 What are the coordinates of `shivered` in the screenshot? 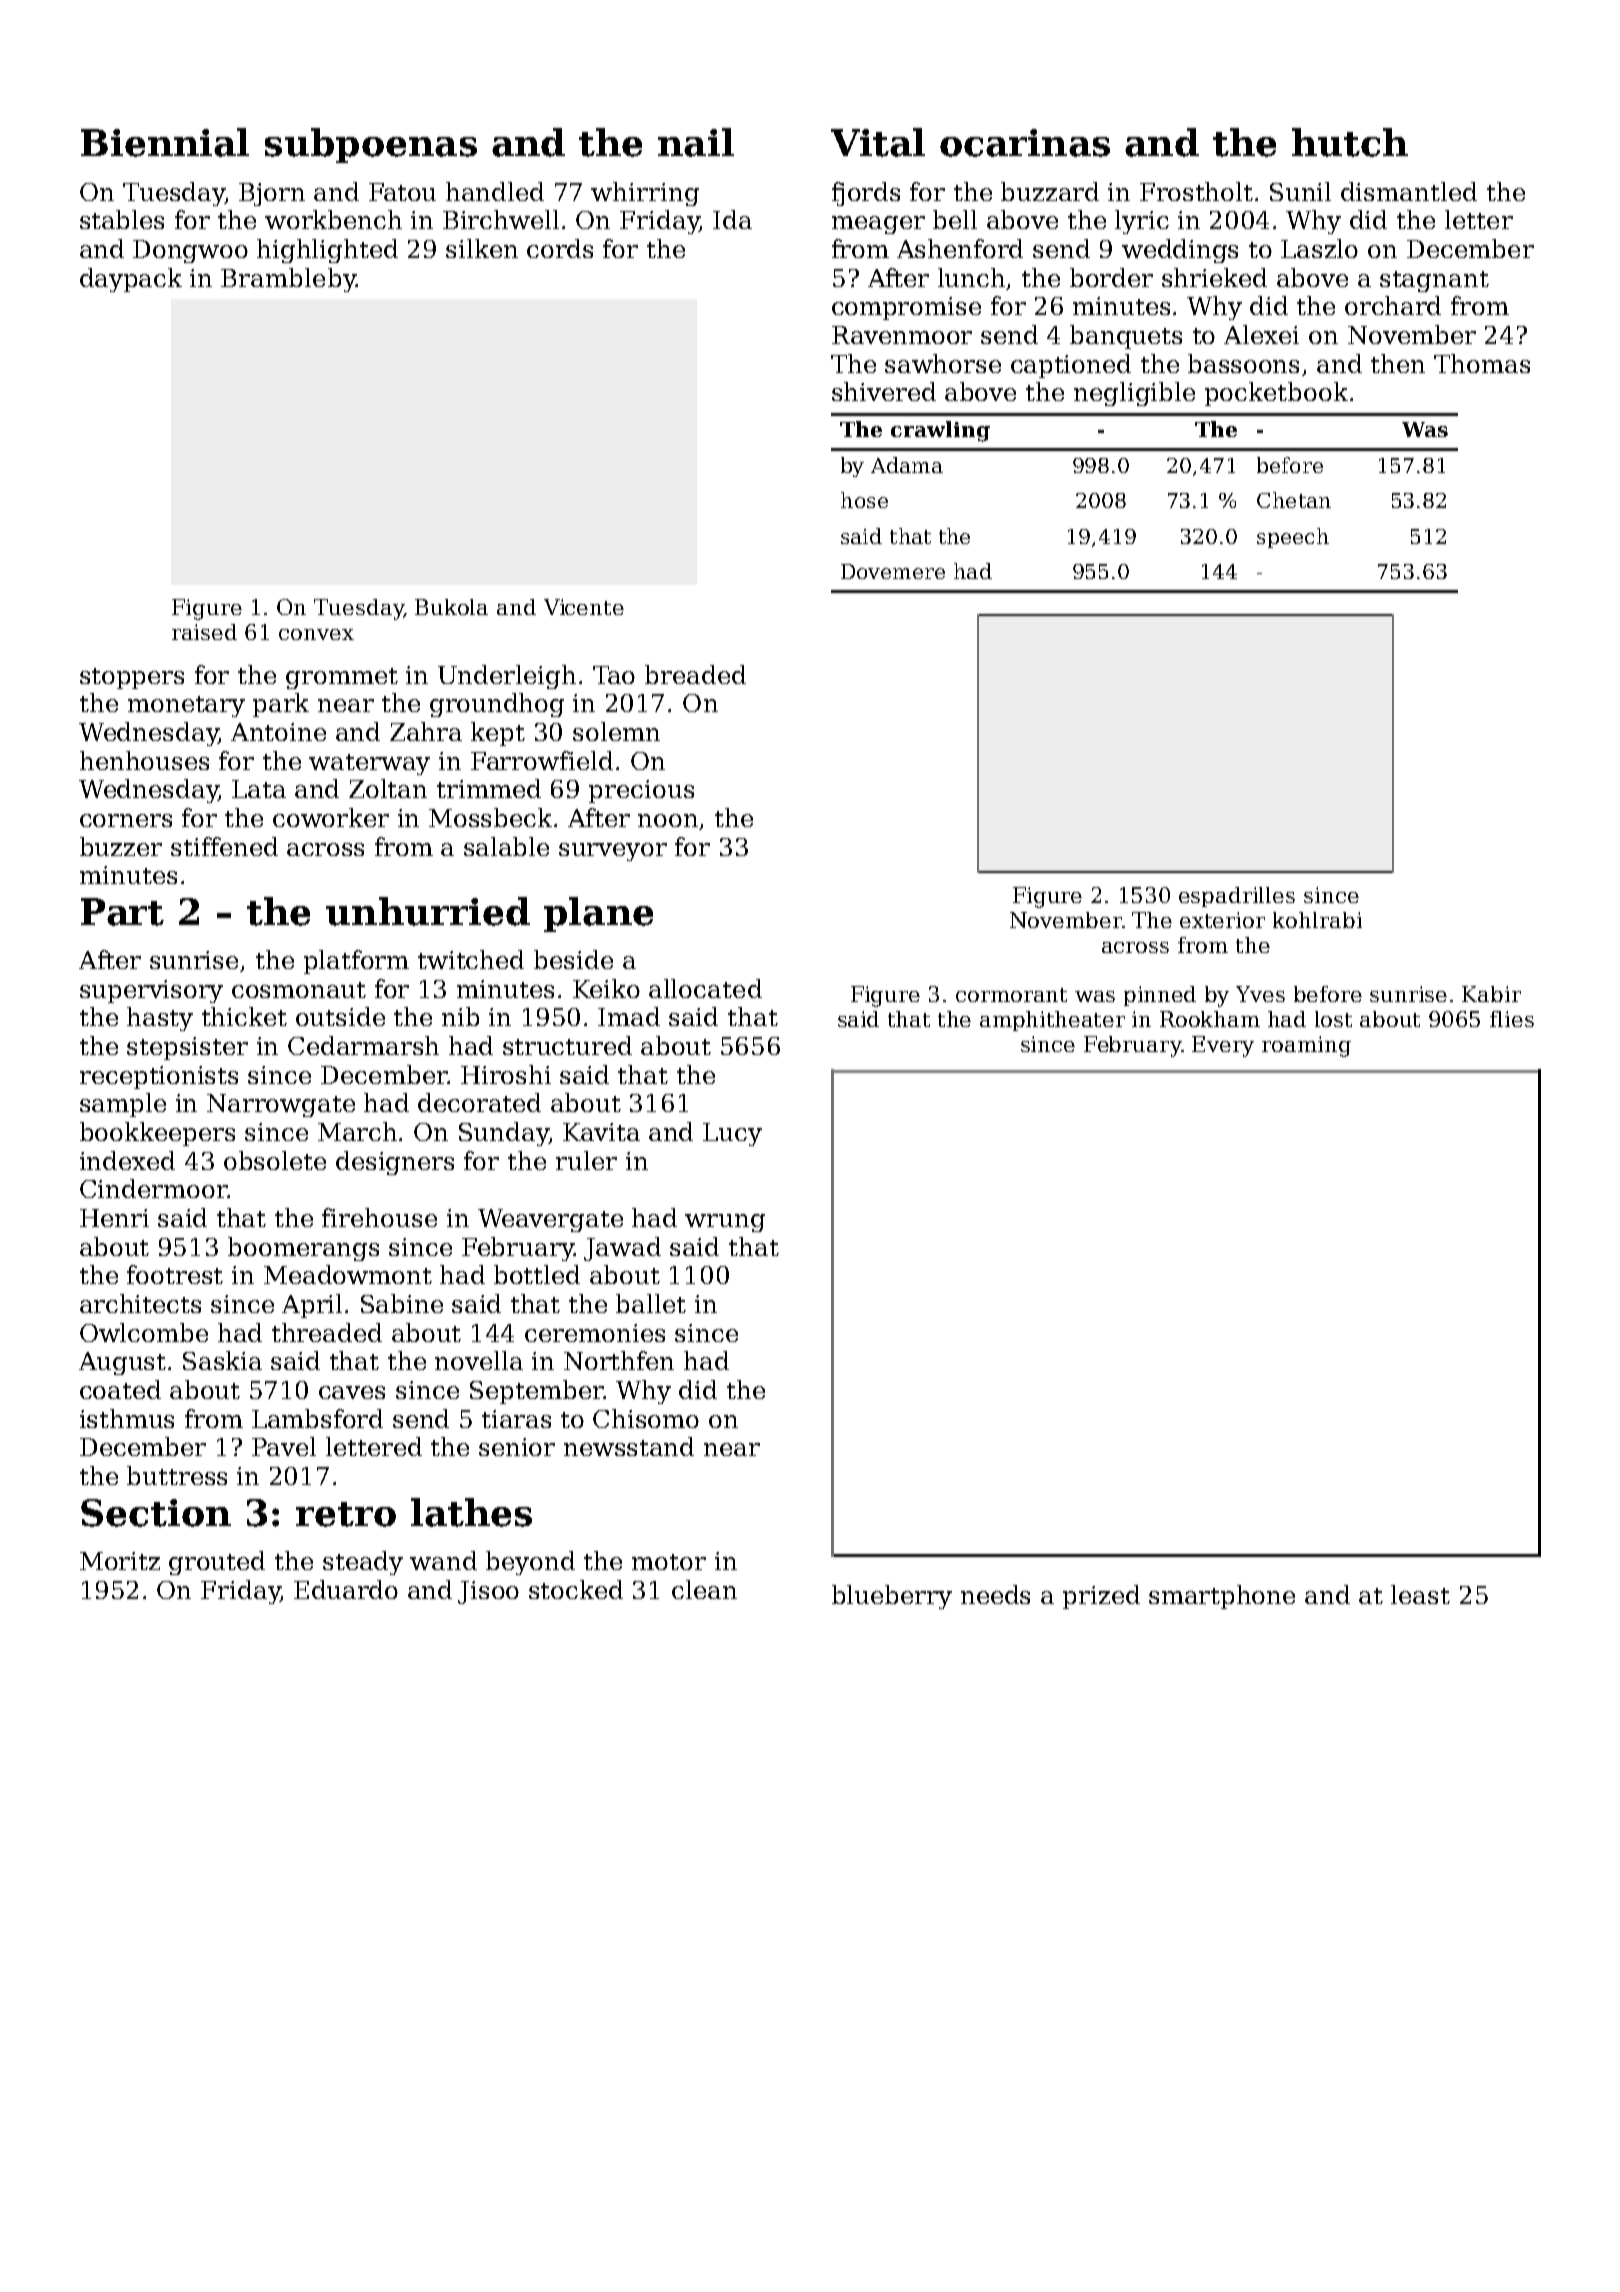 It's located at (884, 391).
